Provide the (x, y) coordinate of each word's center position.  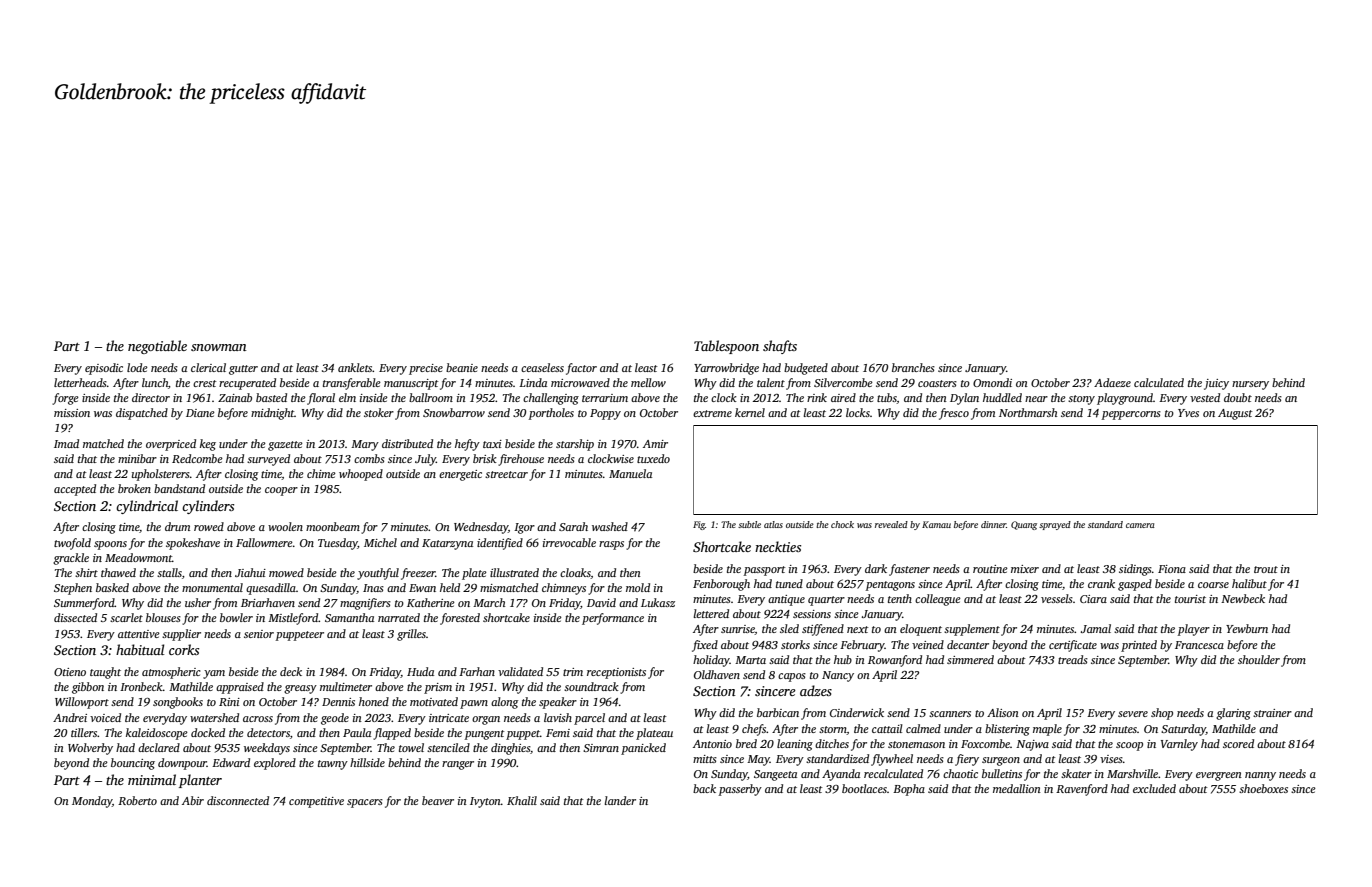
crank (1101, 583)
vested (1205, 397)
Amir (655, 444)
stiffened (823, 630)
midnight (273, 414)
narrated (399, 617)
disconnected (238, 800)
